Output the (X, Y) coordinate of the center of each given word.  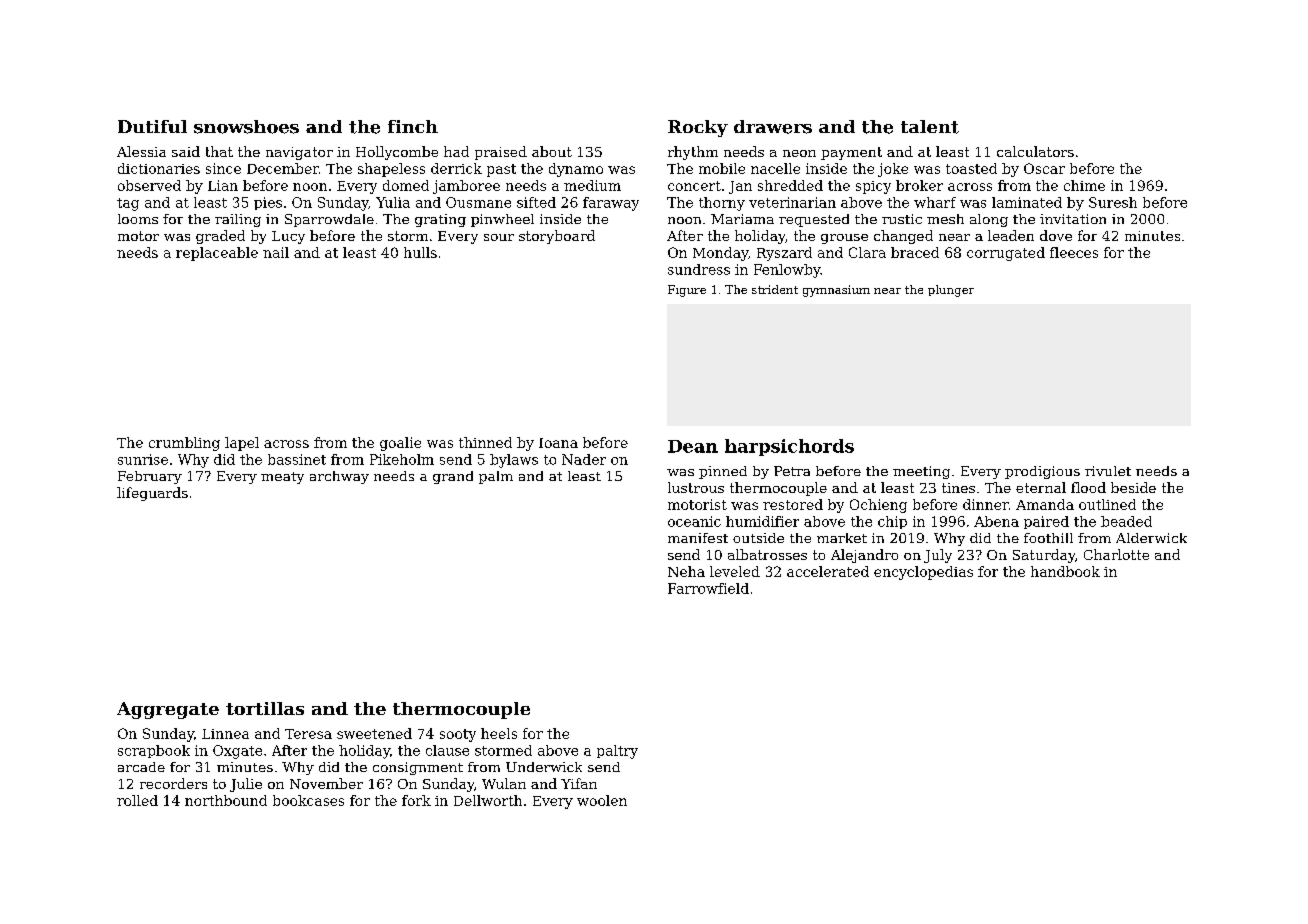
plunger (951, 291)
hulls (420, 252)
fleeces (1074, 252)
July (938, 556)
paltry (617, 752)
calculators (1035, 151)
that (219, 151)
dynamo (576, 170)
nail (276, 252)
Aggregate (168, 710)
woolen (602, 800)
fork (416, 800)
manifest (698, 538)
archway (339, 477)
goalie (400, 444)
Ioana (558, 443)
